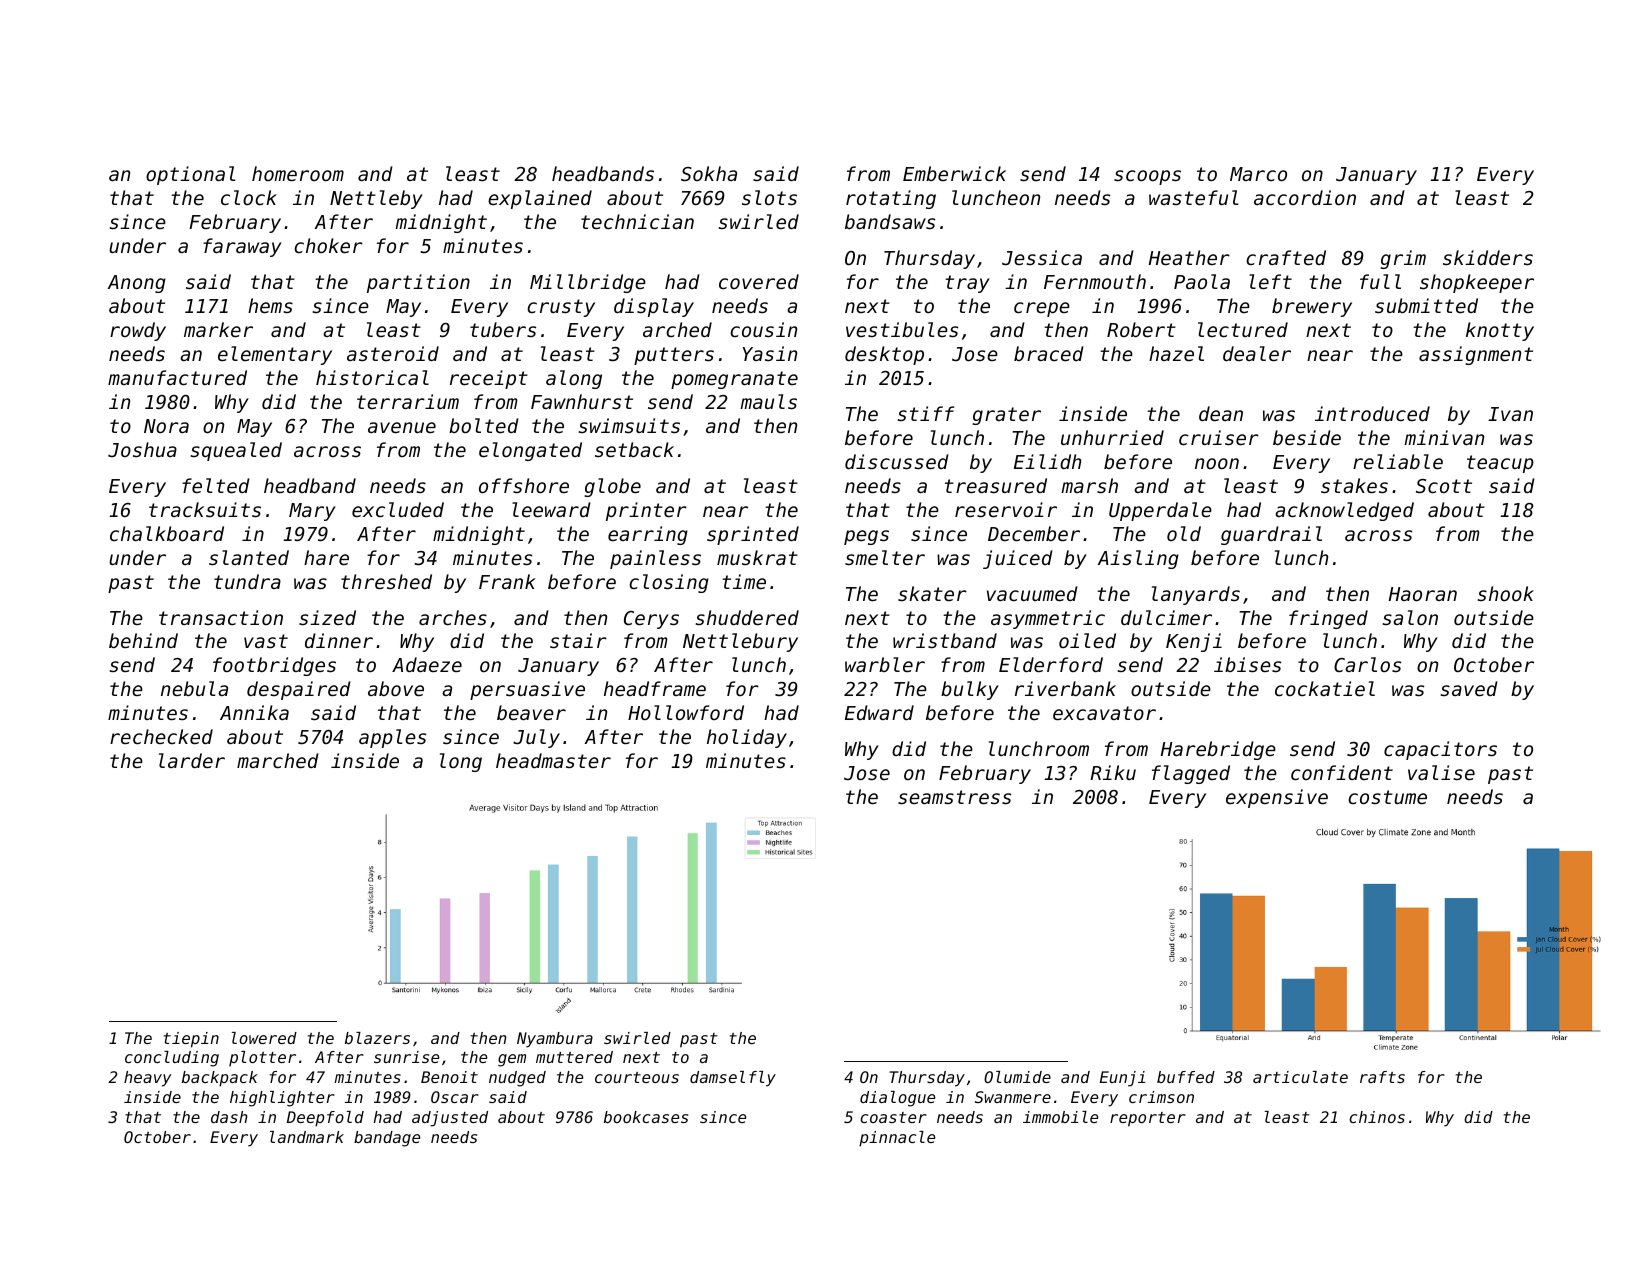 The width and height of the screenshot is (1643, 1269). Describe the element at coordinates (1305, 197) in the screenshot. I see `accordion` at that location.
